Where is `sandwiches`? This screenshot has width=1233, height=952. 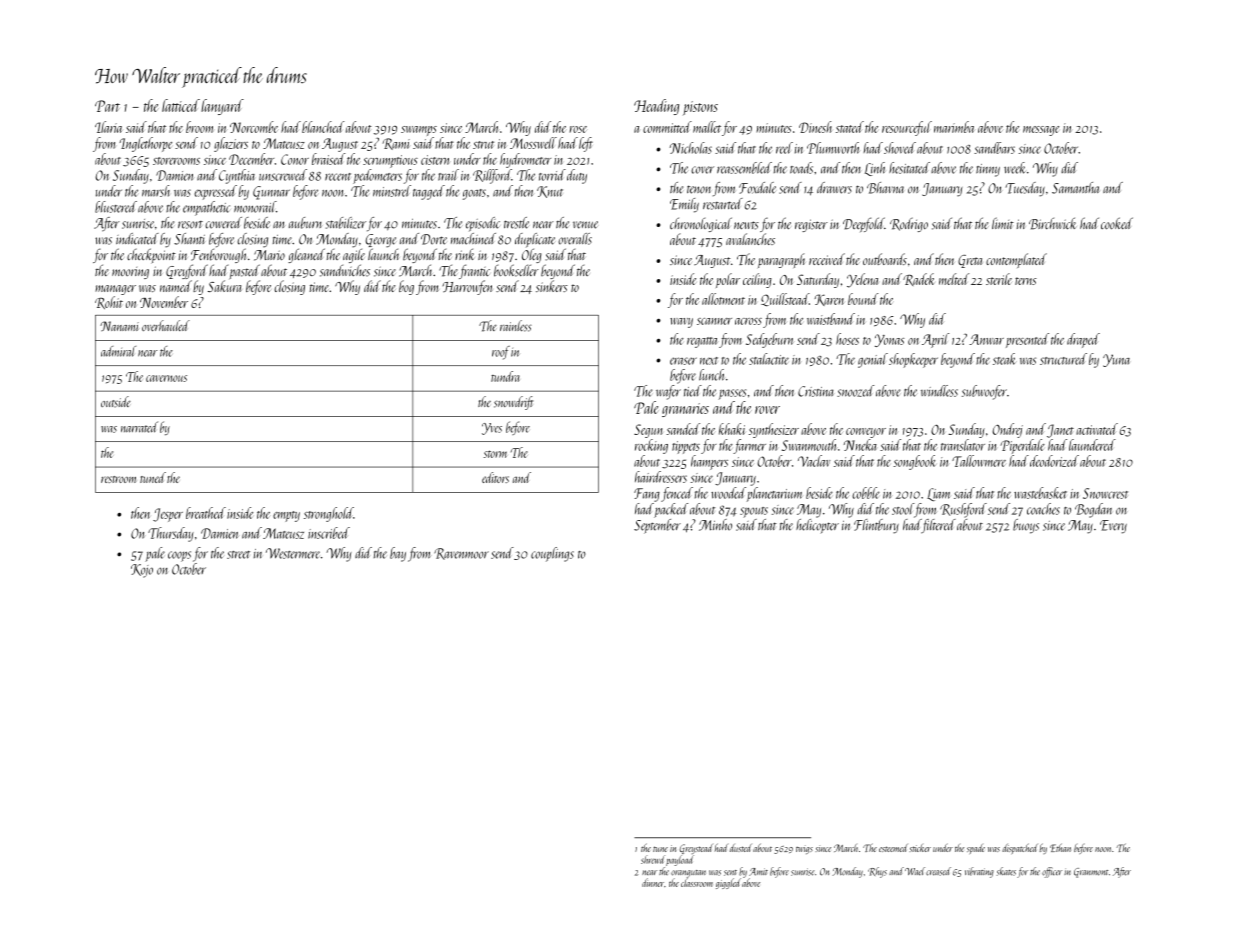
sandwiches is located at coordinates (345, 270).
